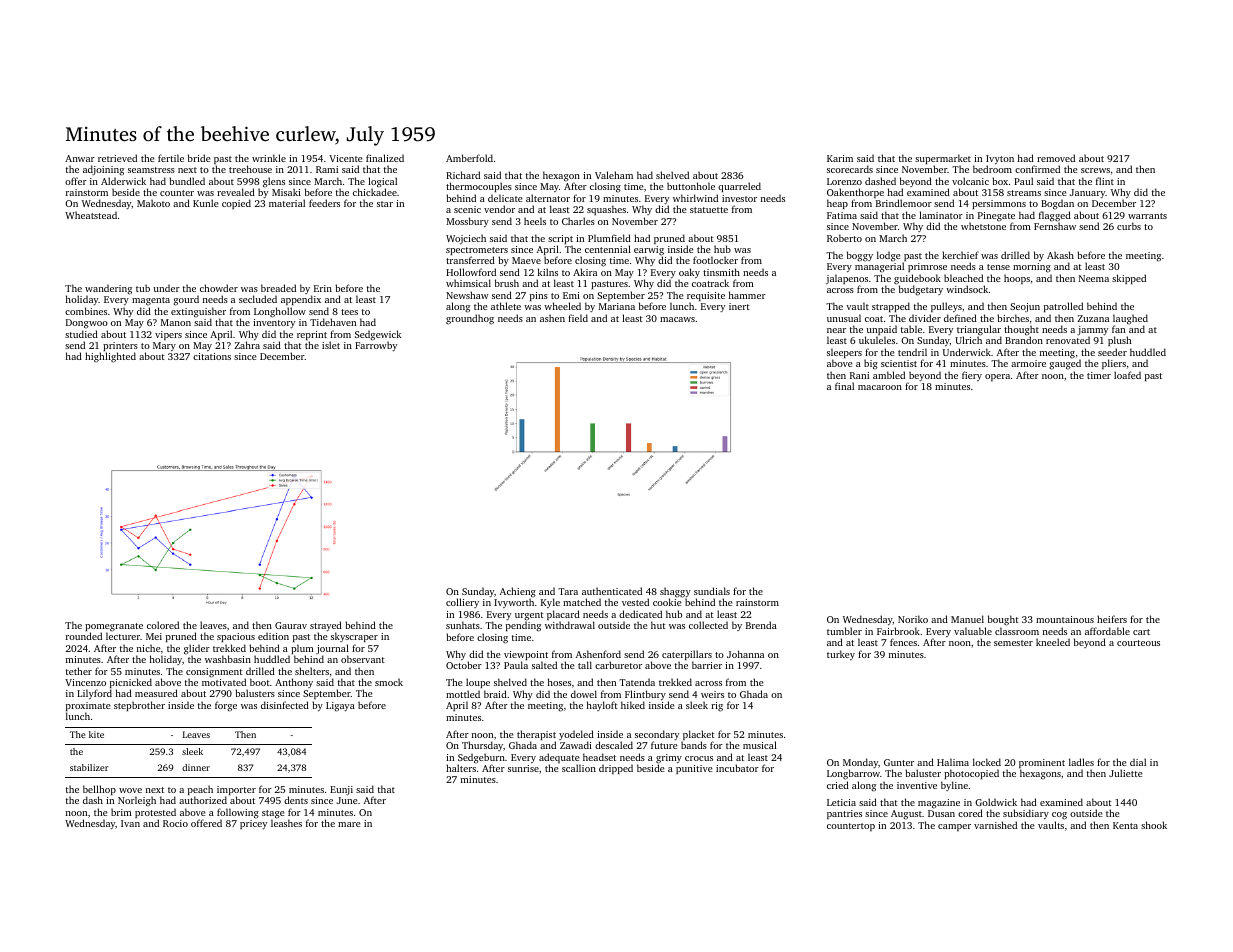  I want to click on Gaurav, so click(291, 625).
